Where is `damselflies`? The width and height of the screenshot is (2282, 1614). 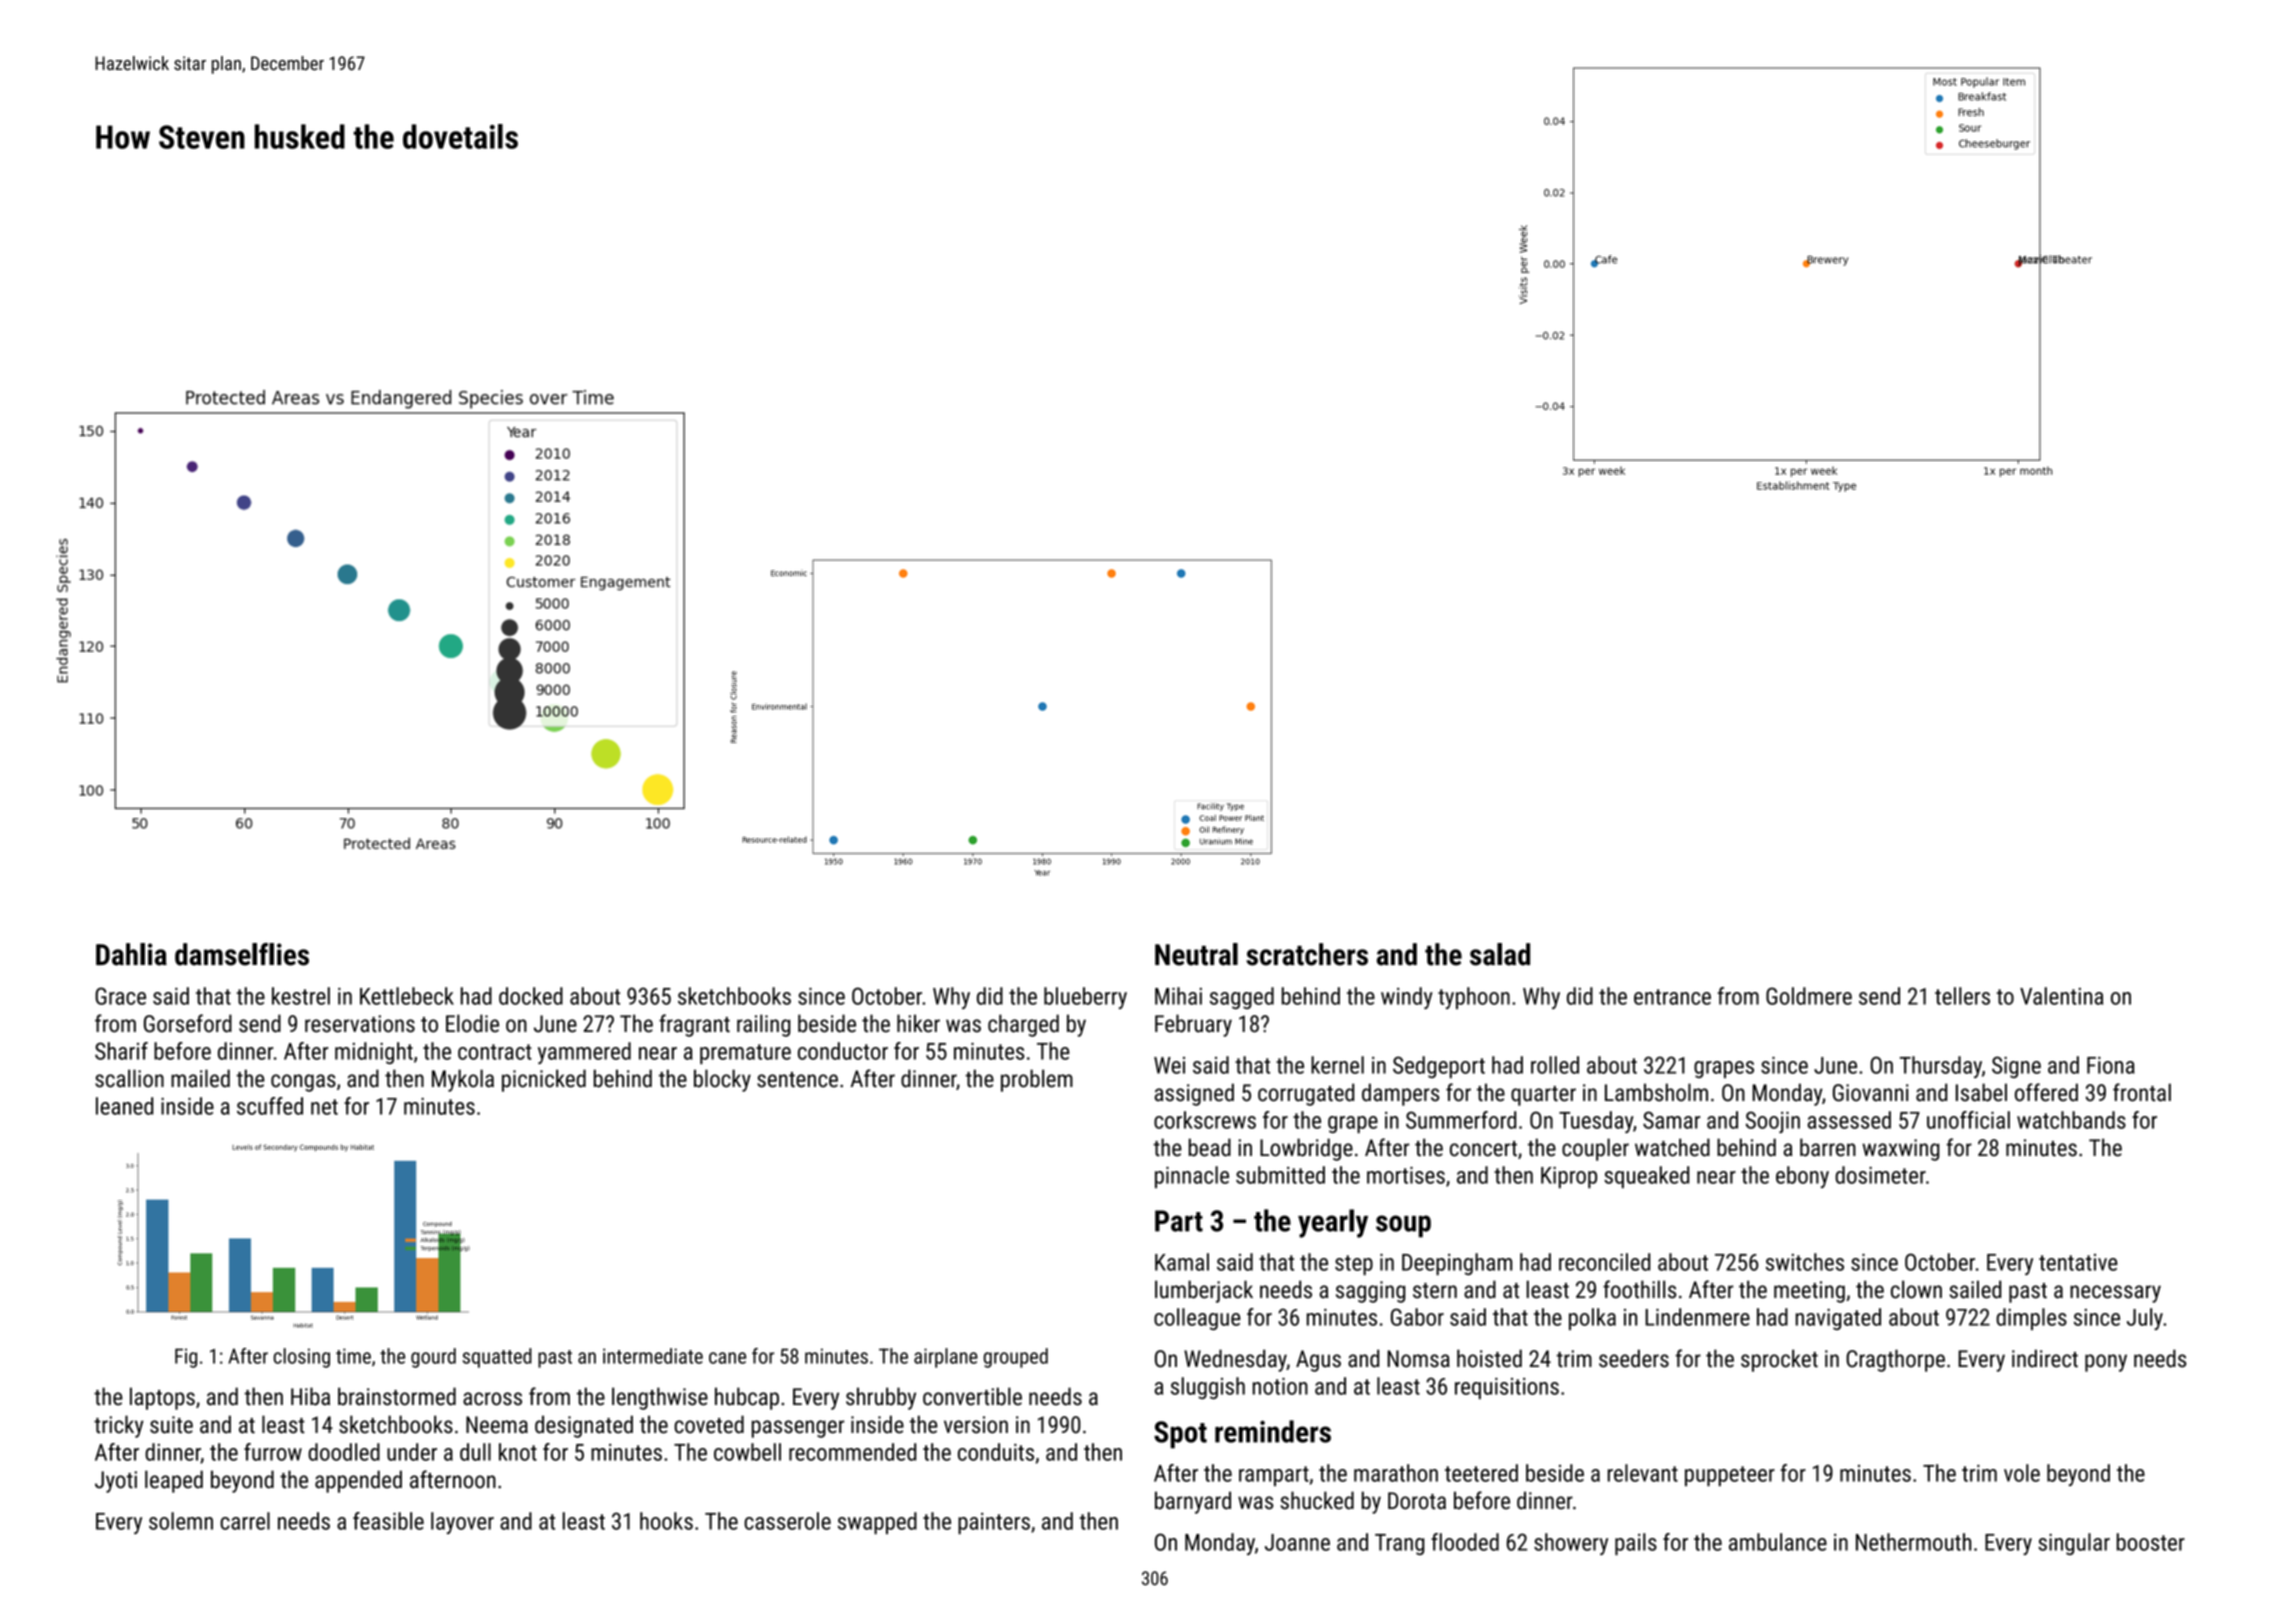
damselflies is located at coordinates (242, 954).
